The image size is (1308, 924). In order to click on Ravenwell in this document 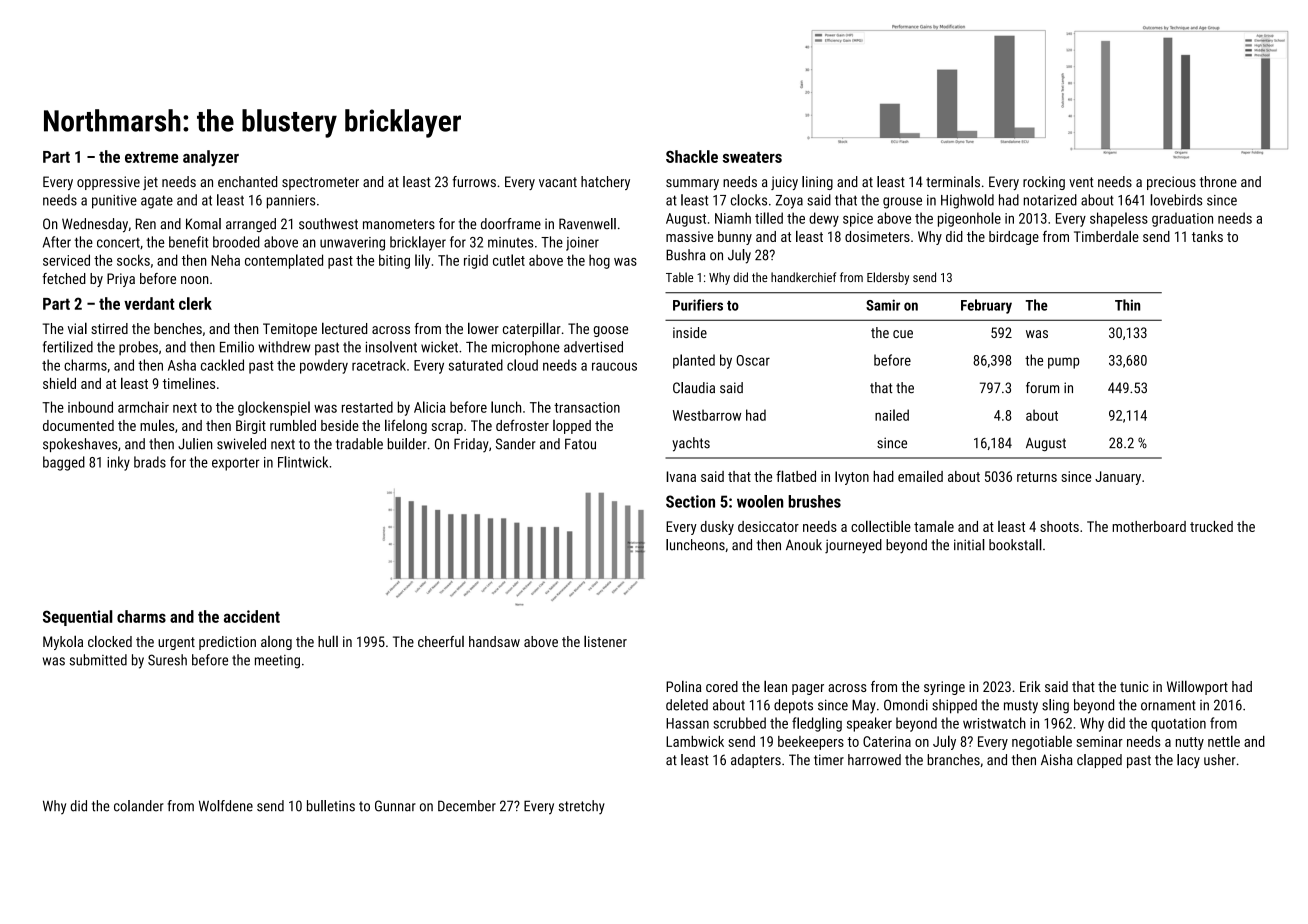, I will do `click(587, 224)`.
